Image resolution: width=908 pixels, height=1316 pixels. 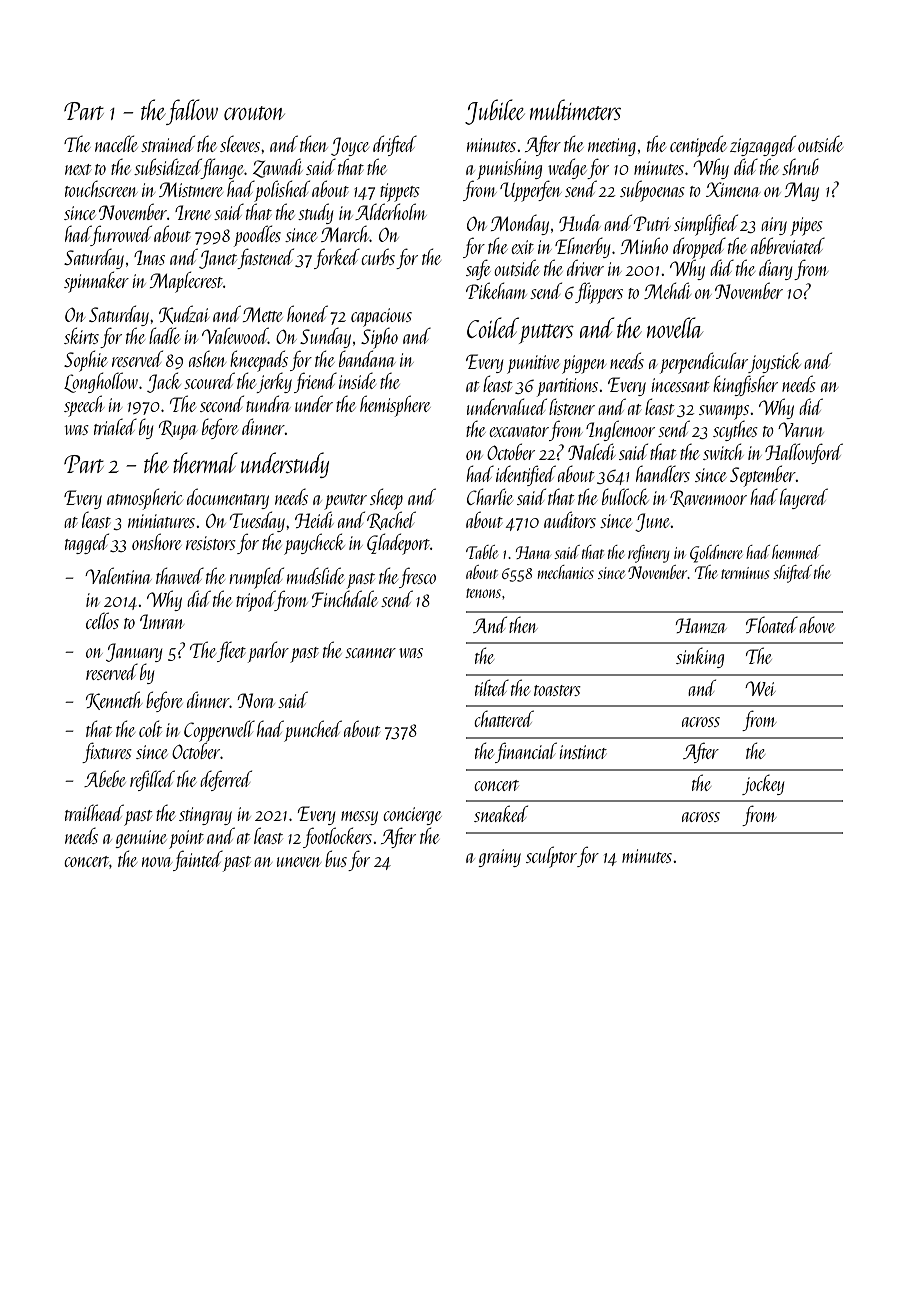 I want to click on mechanics, so click(x=566, y=572).
